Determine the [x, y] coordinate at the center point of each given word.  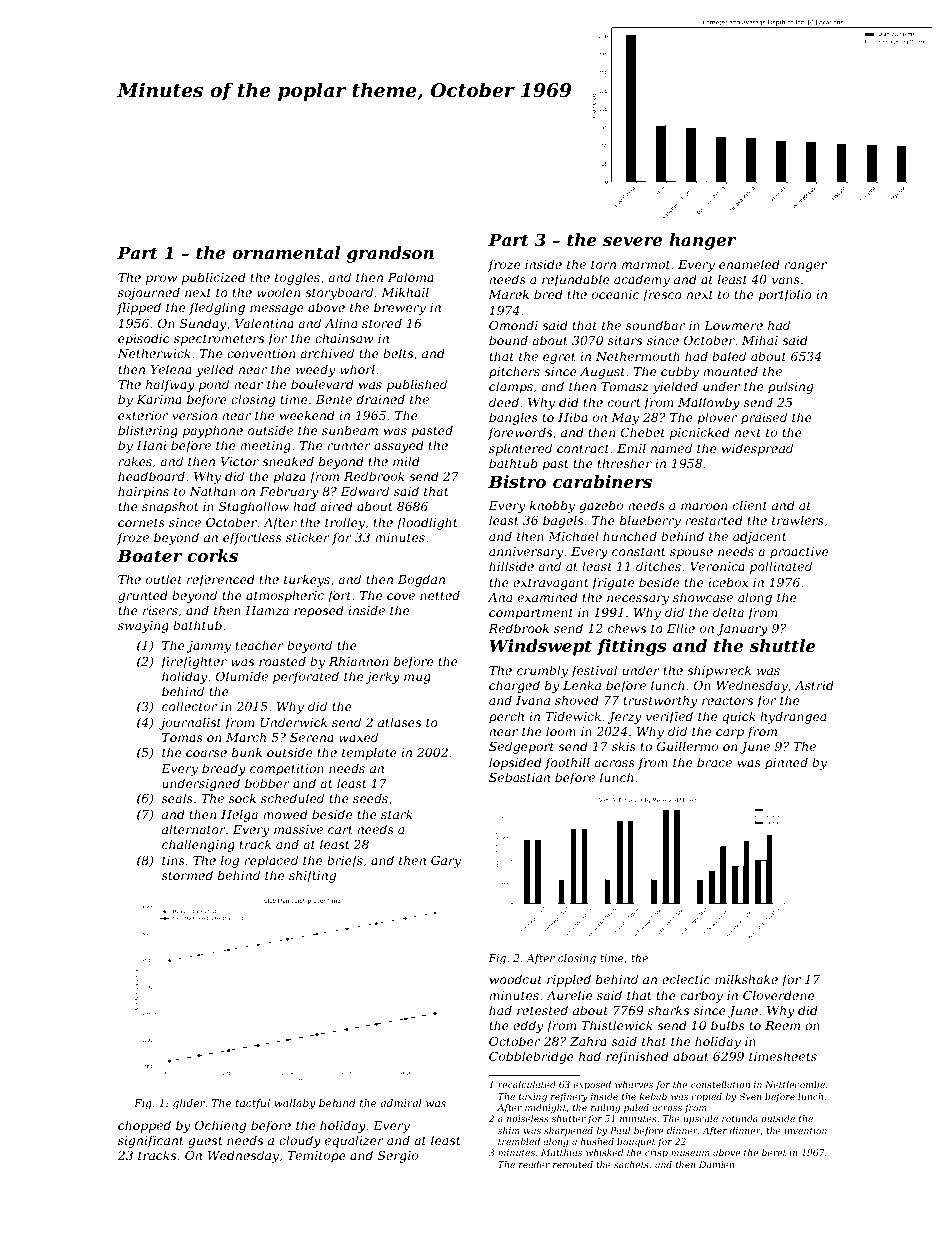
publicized [214, 278]
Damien [716, 1164]
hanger [702, 241]
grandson [390, 254]
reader [534, 1164]
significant [151, 1141]
